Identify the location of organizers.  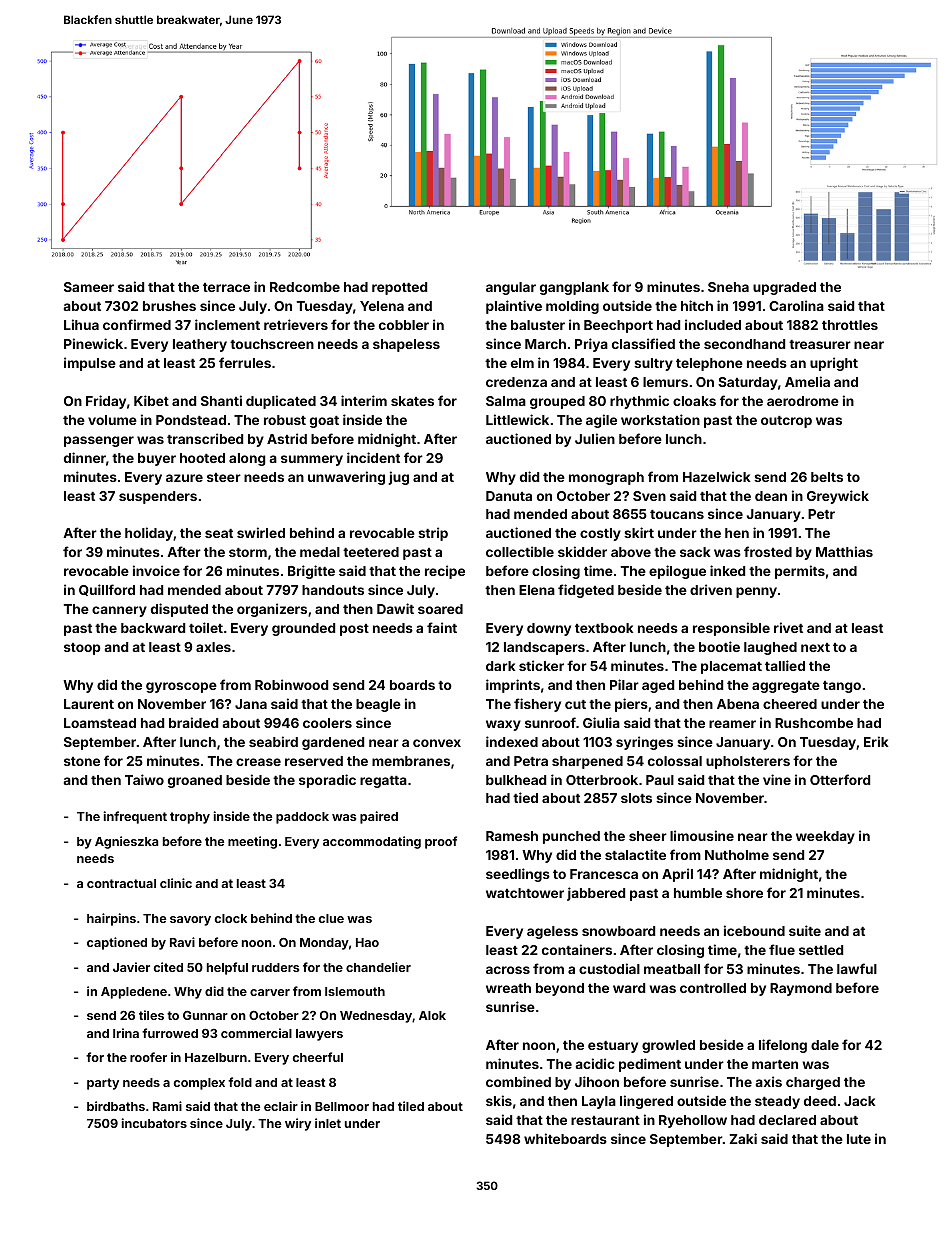
(272, 610).
